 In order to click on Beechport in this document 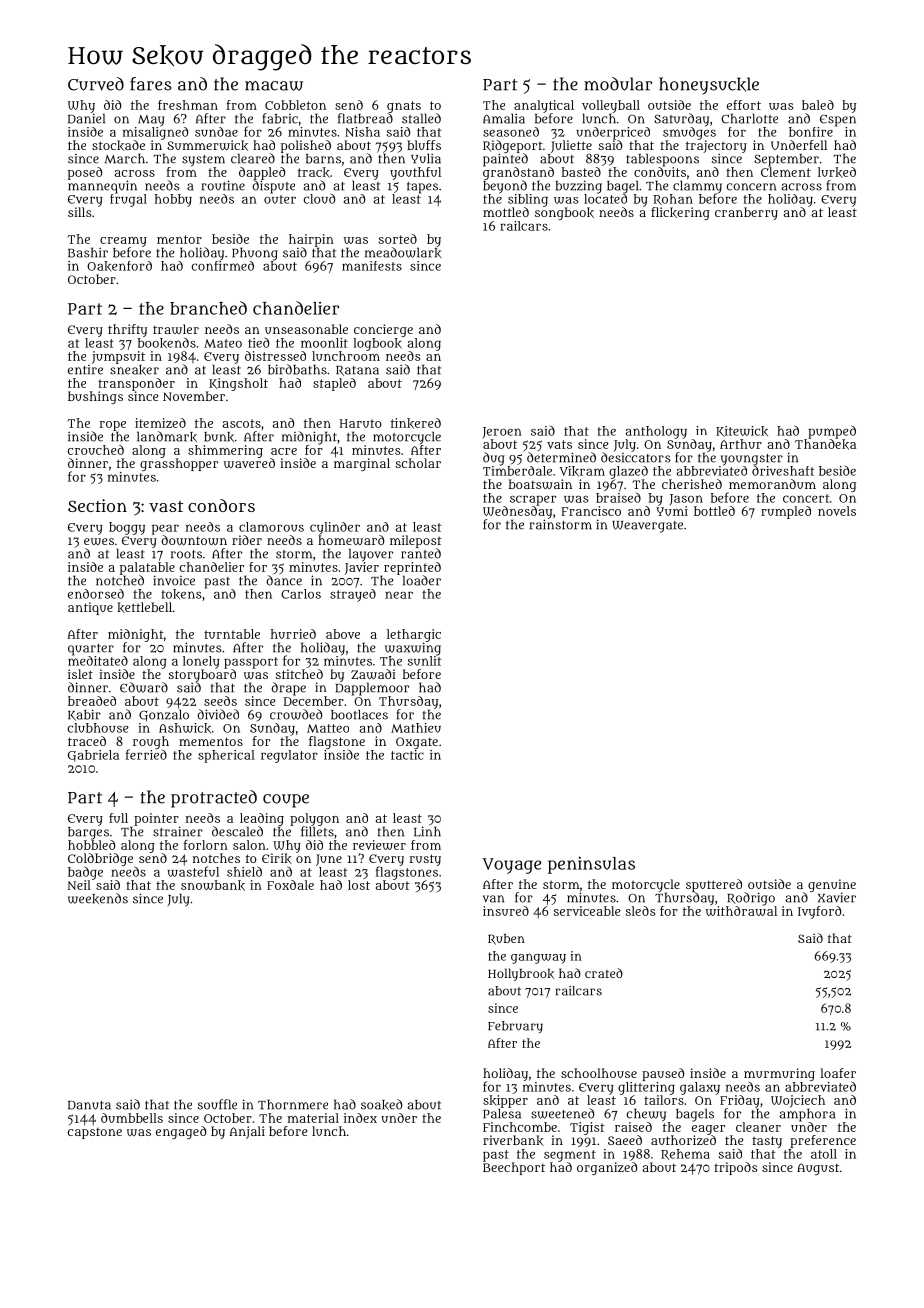, I will do `click(514, 1168)`.
